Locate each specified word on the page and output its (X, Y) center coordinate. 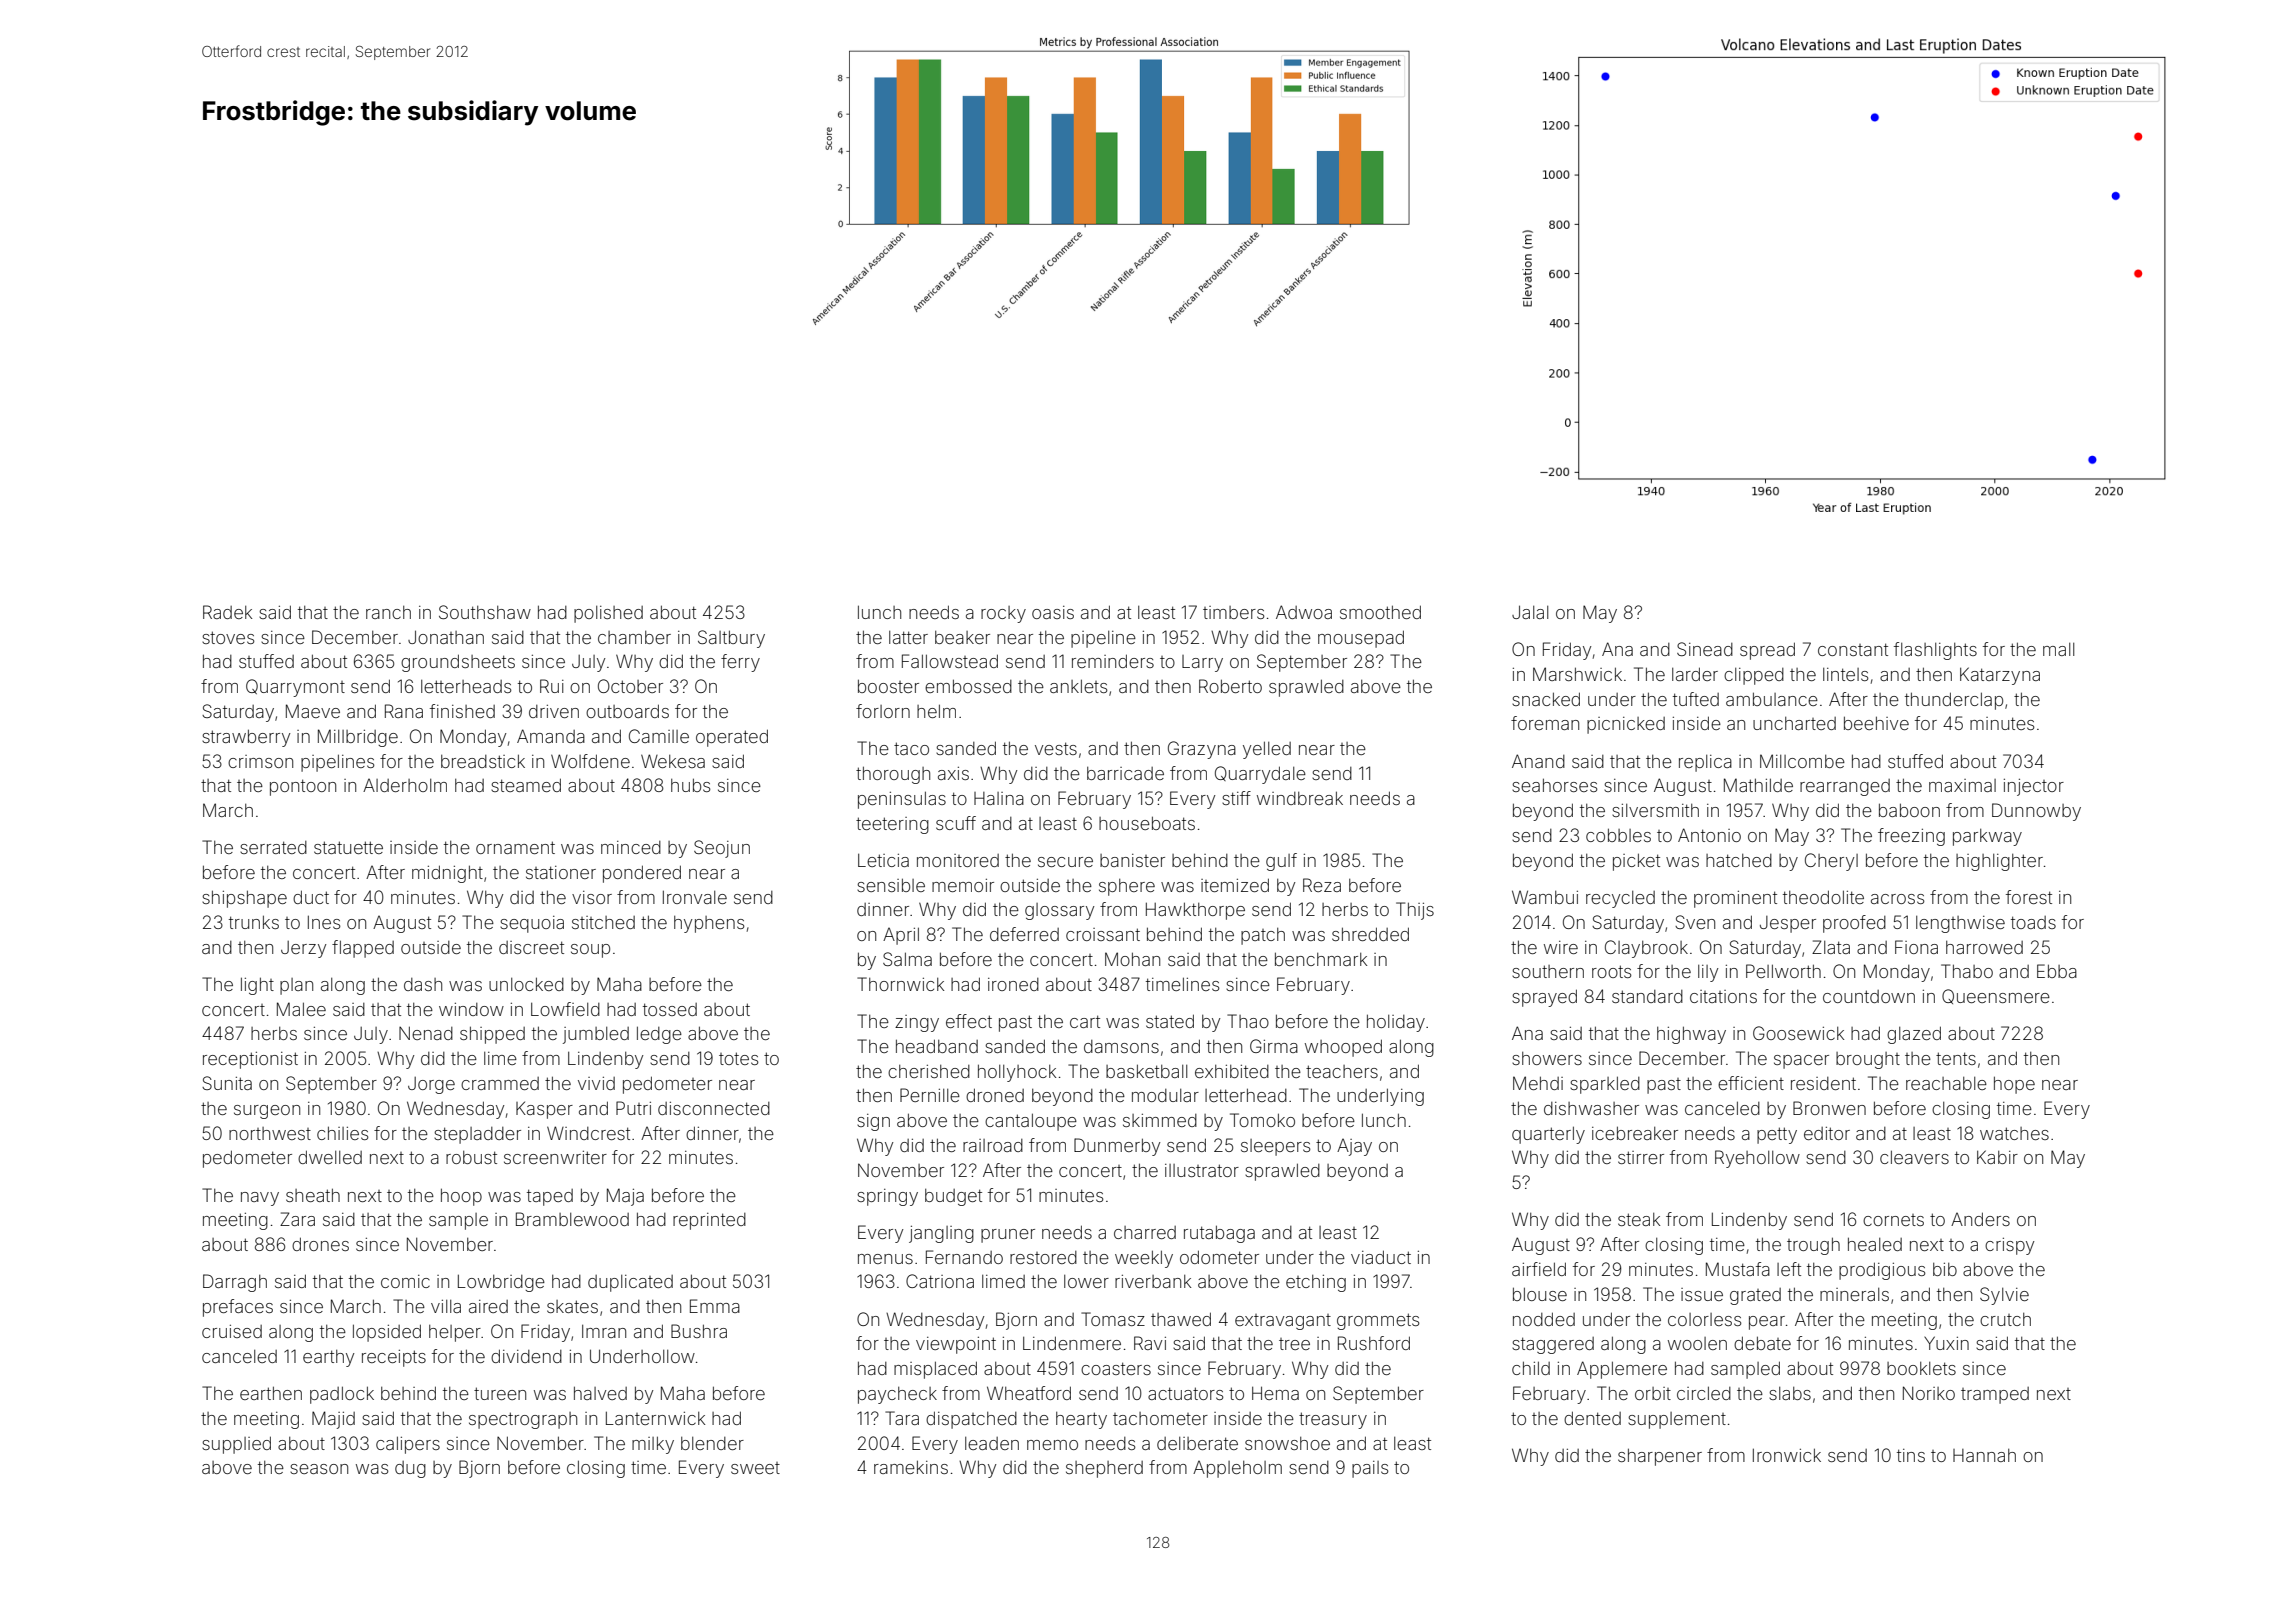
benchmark (1321, 959)
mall (2058, 649)
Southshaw (485, 612)
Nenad (426, 1033)
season (319, 1469)
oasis (1053, 612)
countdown (1869, 996)
